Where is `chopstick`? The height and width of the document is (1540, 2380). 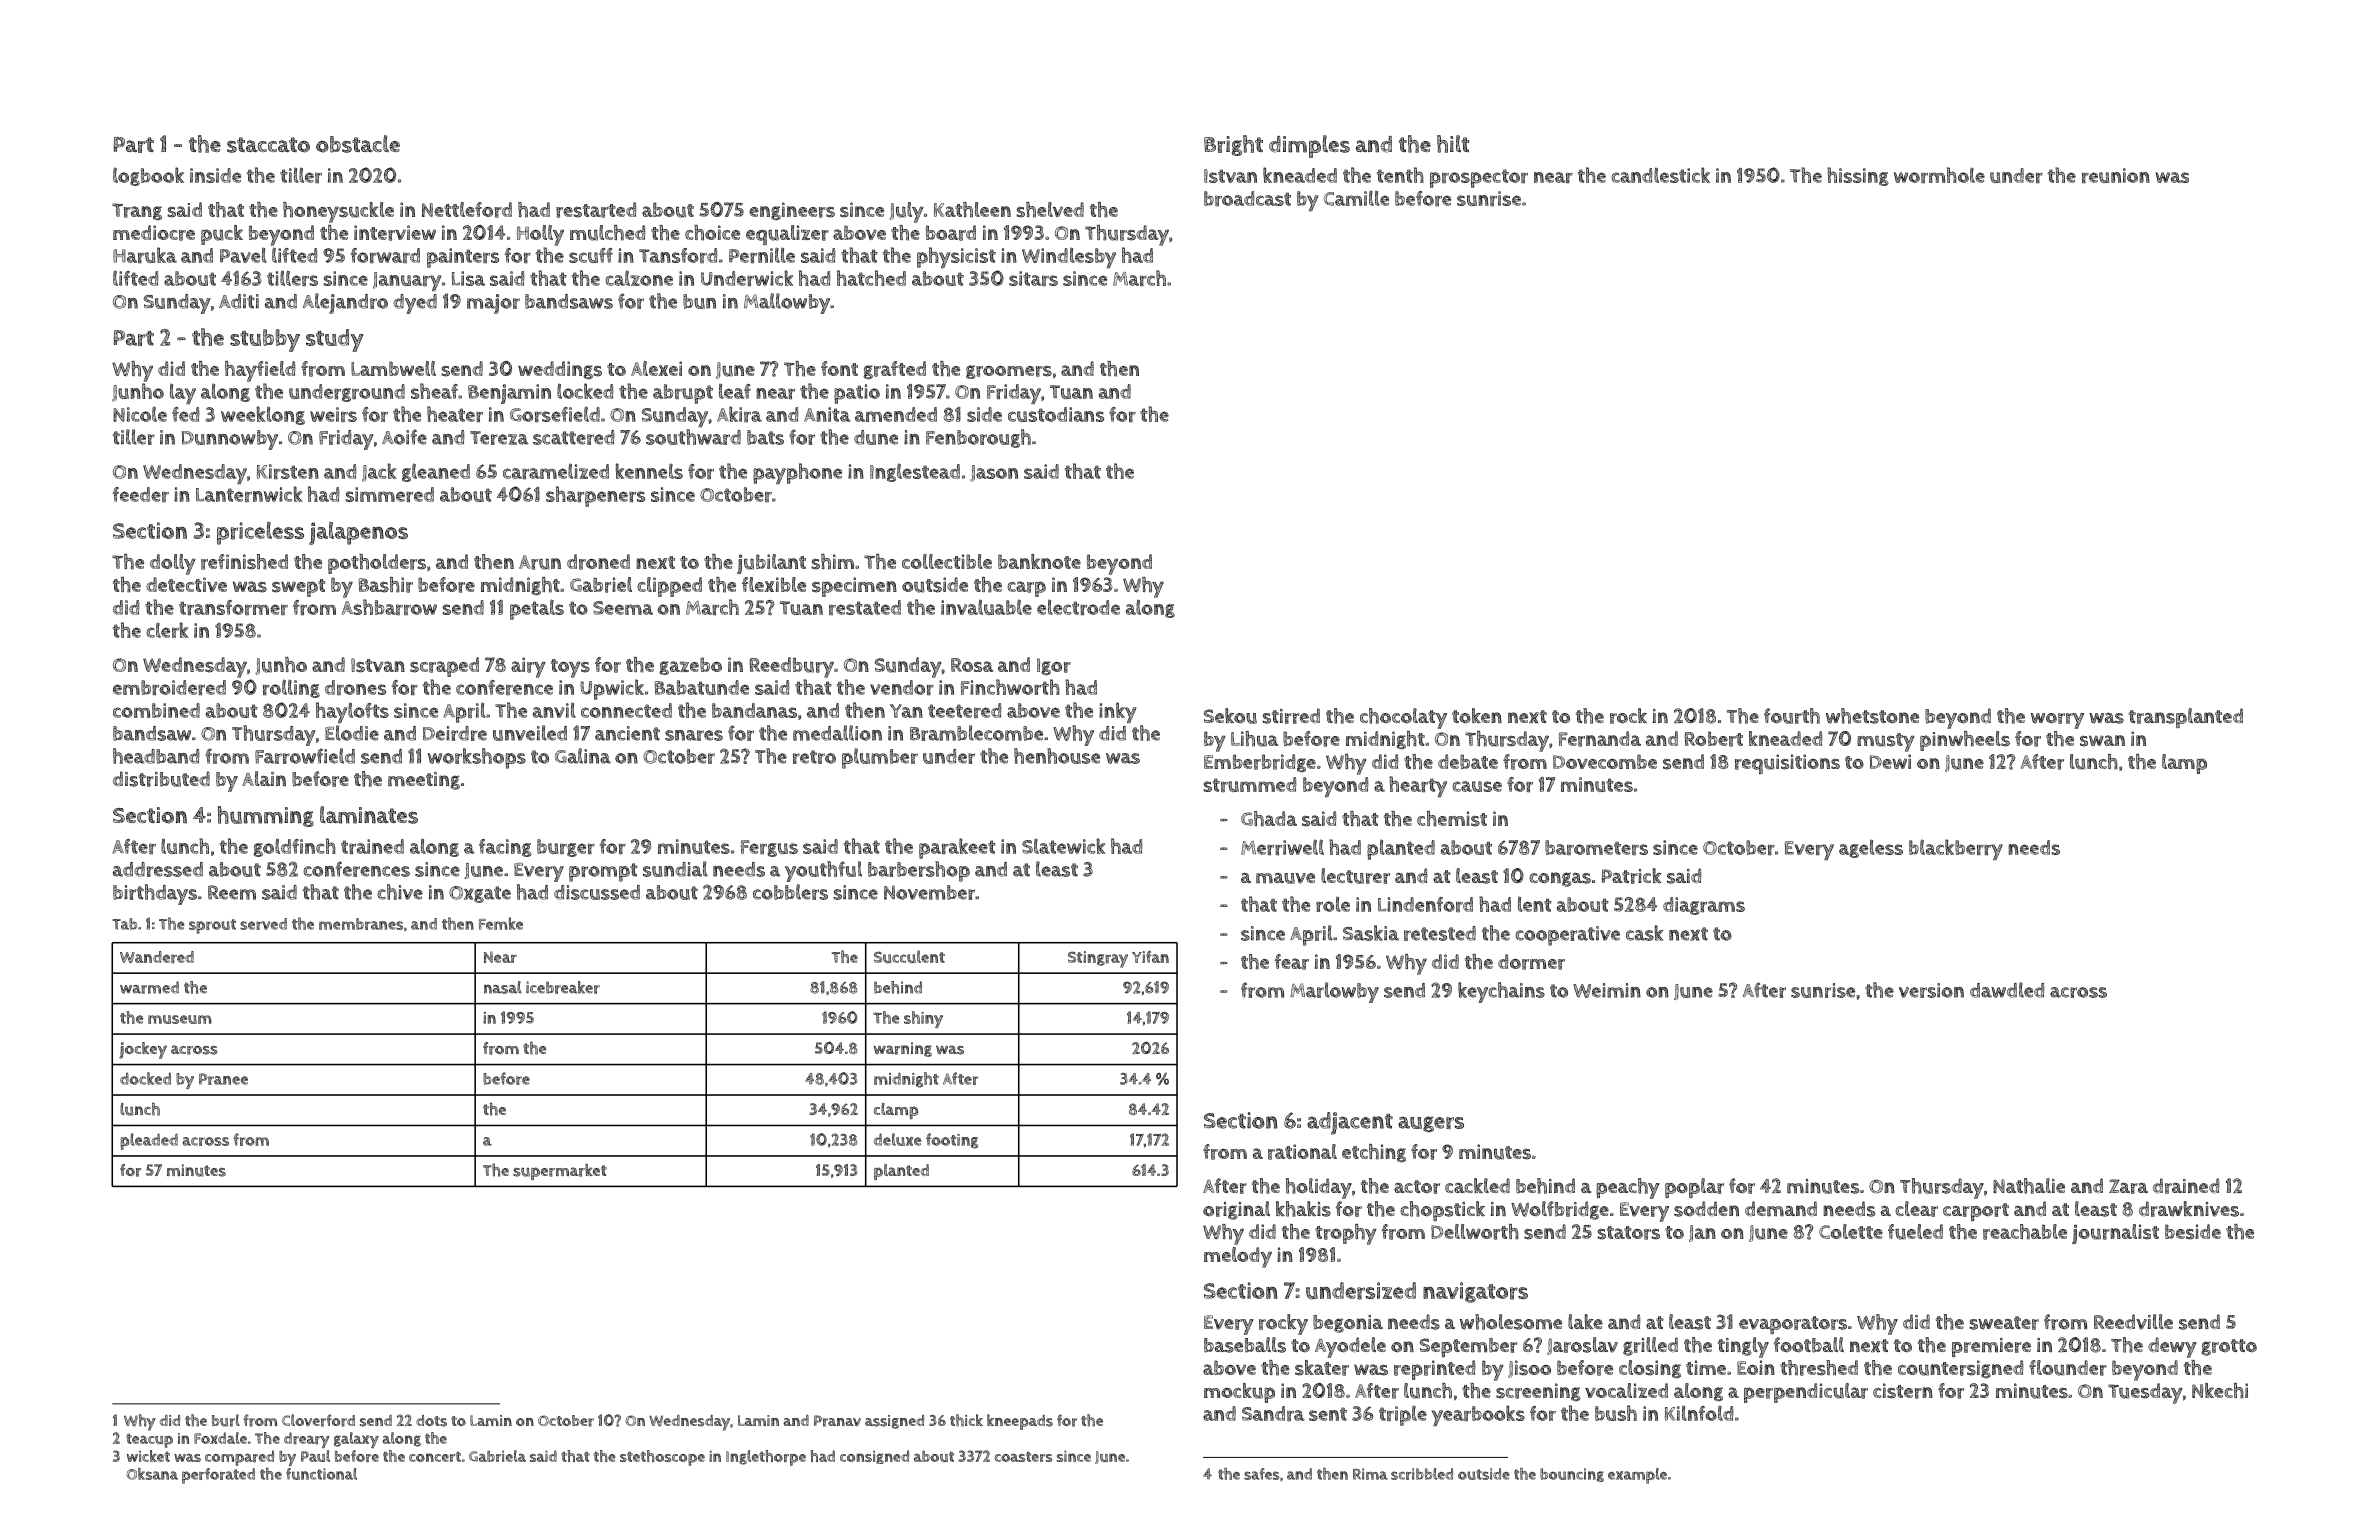
chopstick is located at coordinates (1442, 1211).
